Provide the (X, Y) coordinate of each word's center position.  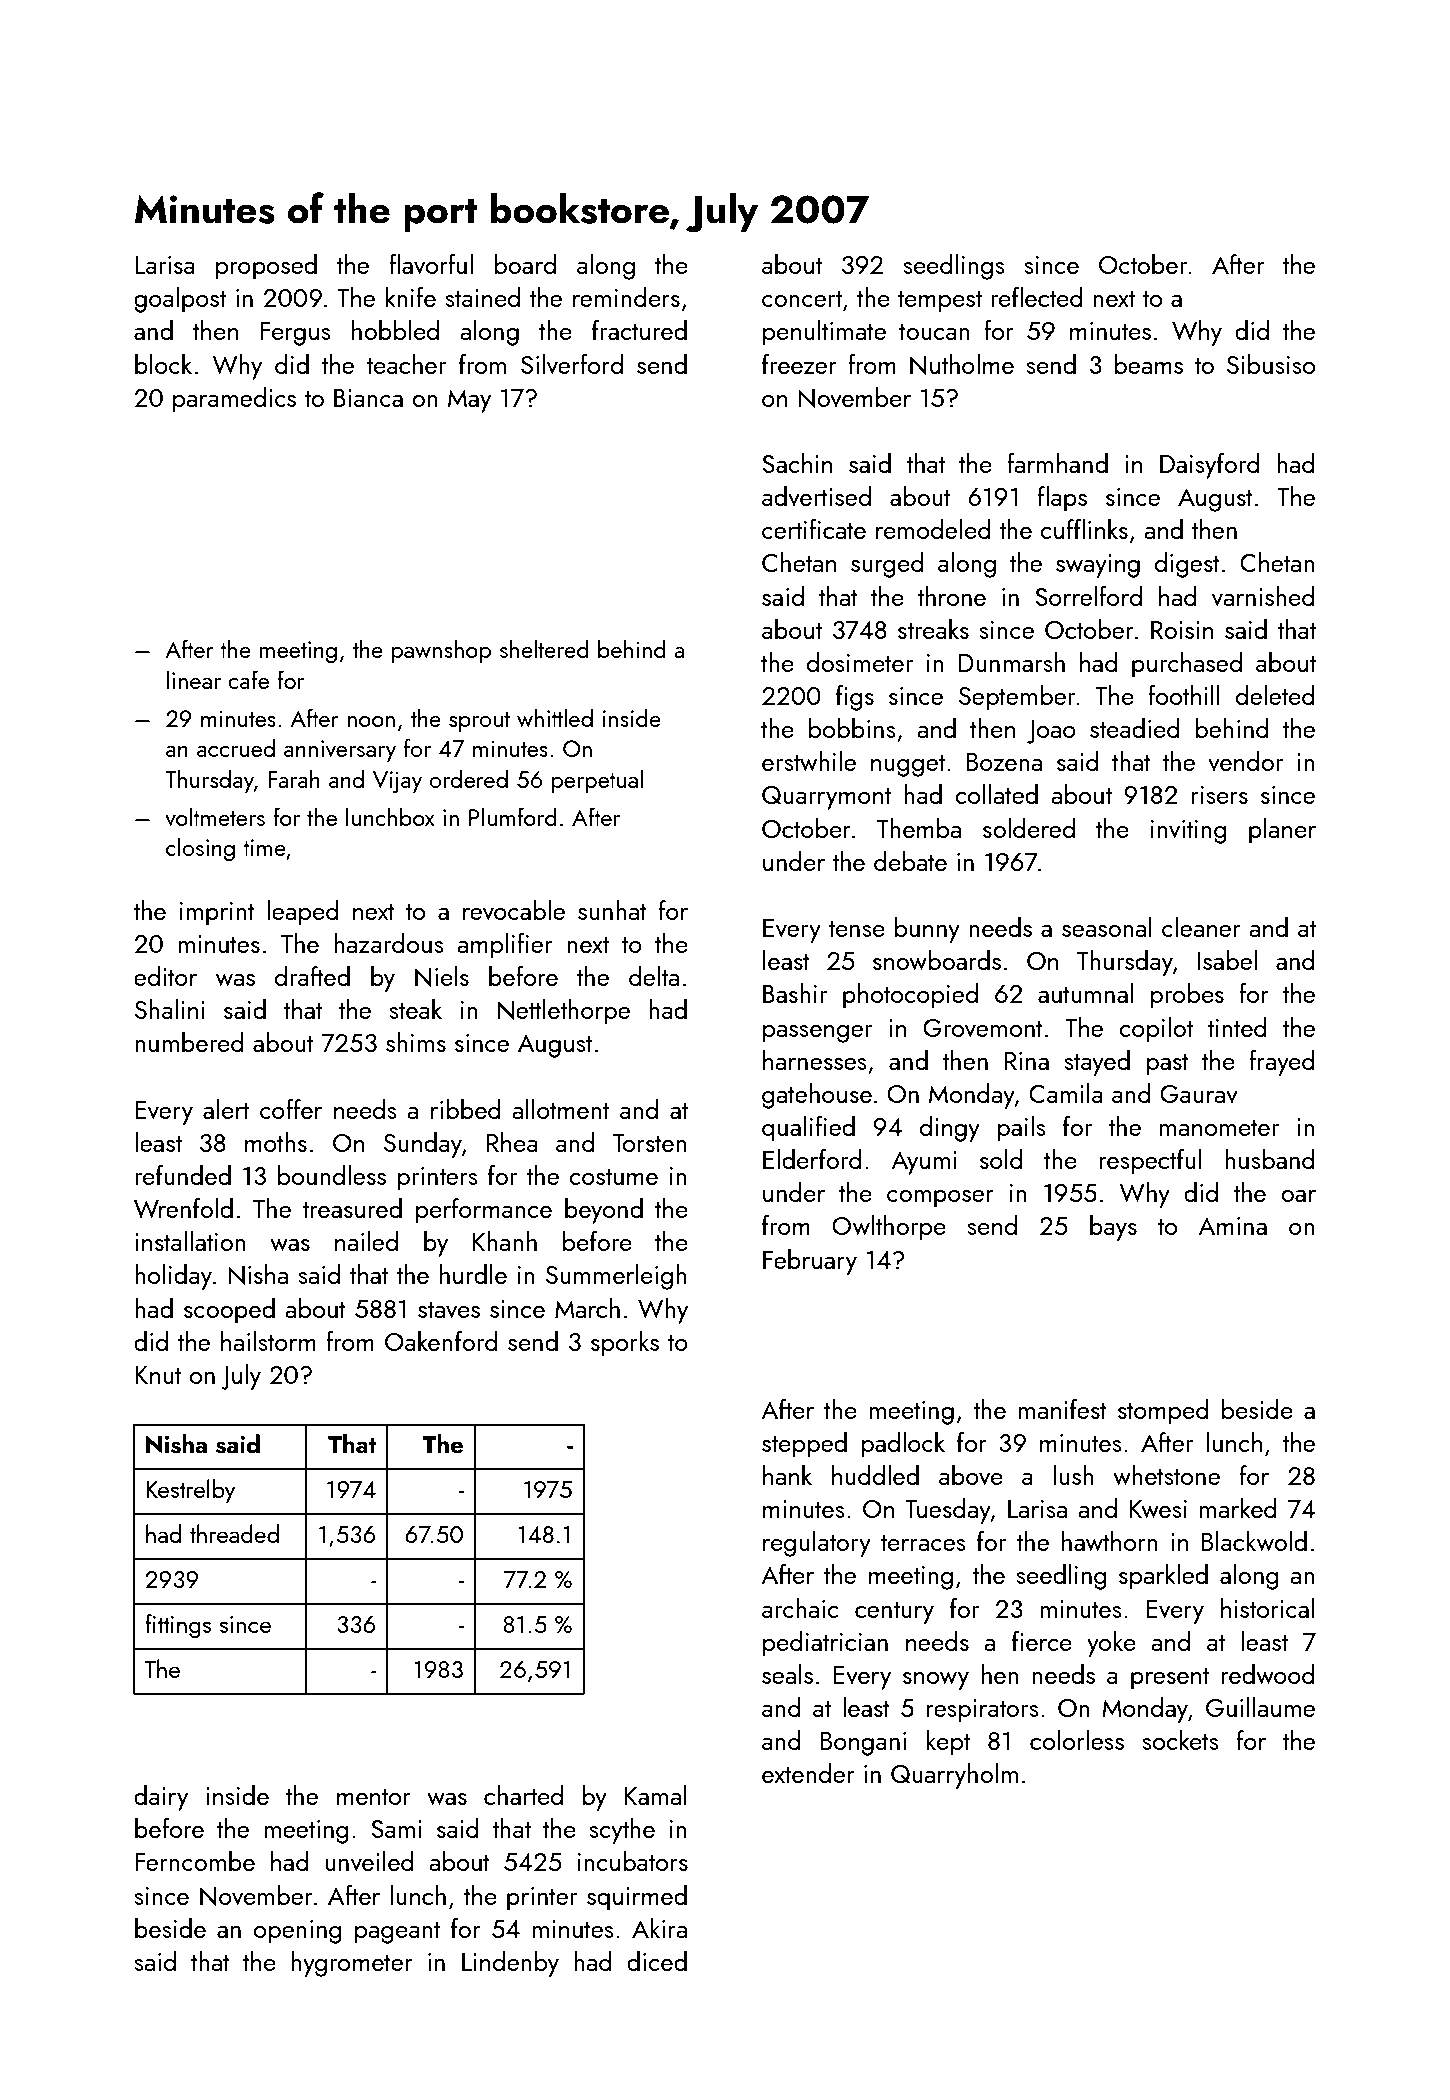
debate (910, 861)
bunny (927, 930)
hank (787, 1475)
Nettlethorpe (564, 1012)
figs (855, 698)
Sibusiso (1271, 364)
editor (165, 976)
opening (298, 1932)
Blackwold (1254, 1541)
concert (802, 299)
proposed (266, 267)
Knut (158, 1375)
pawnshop (441, 651)
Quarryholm (954, 1776)
